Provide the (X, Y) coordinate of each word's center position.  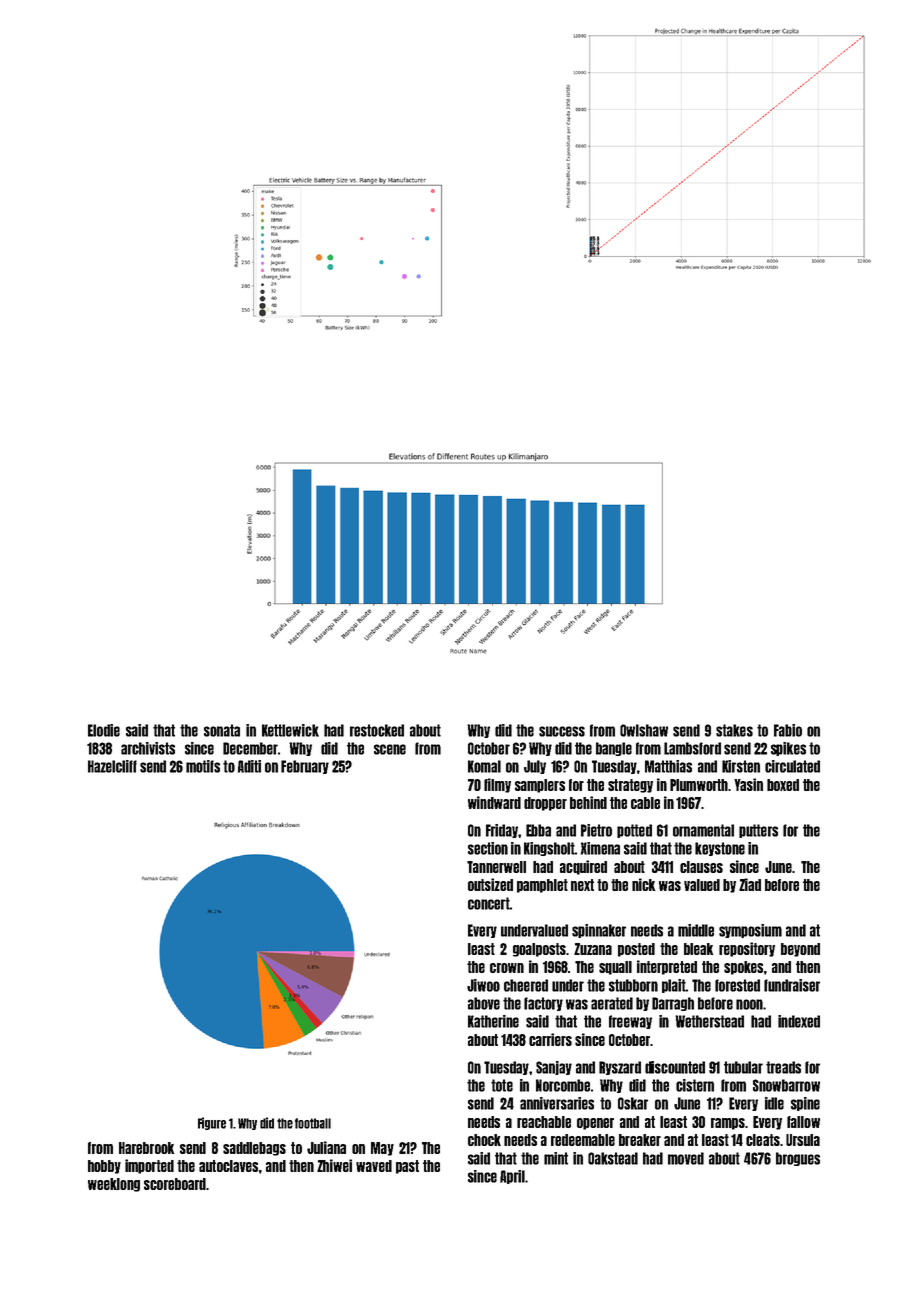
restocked (377, 730)
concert (489, 903)
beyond (800, 950)
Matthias (668, 766)
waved (374, 1166)
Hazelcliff (112, 766)
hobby (104, 1167)
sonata (222, 730)
